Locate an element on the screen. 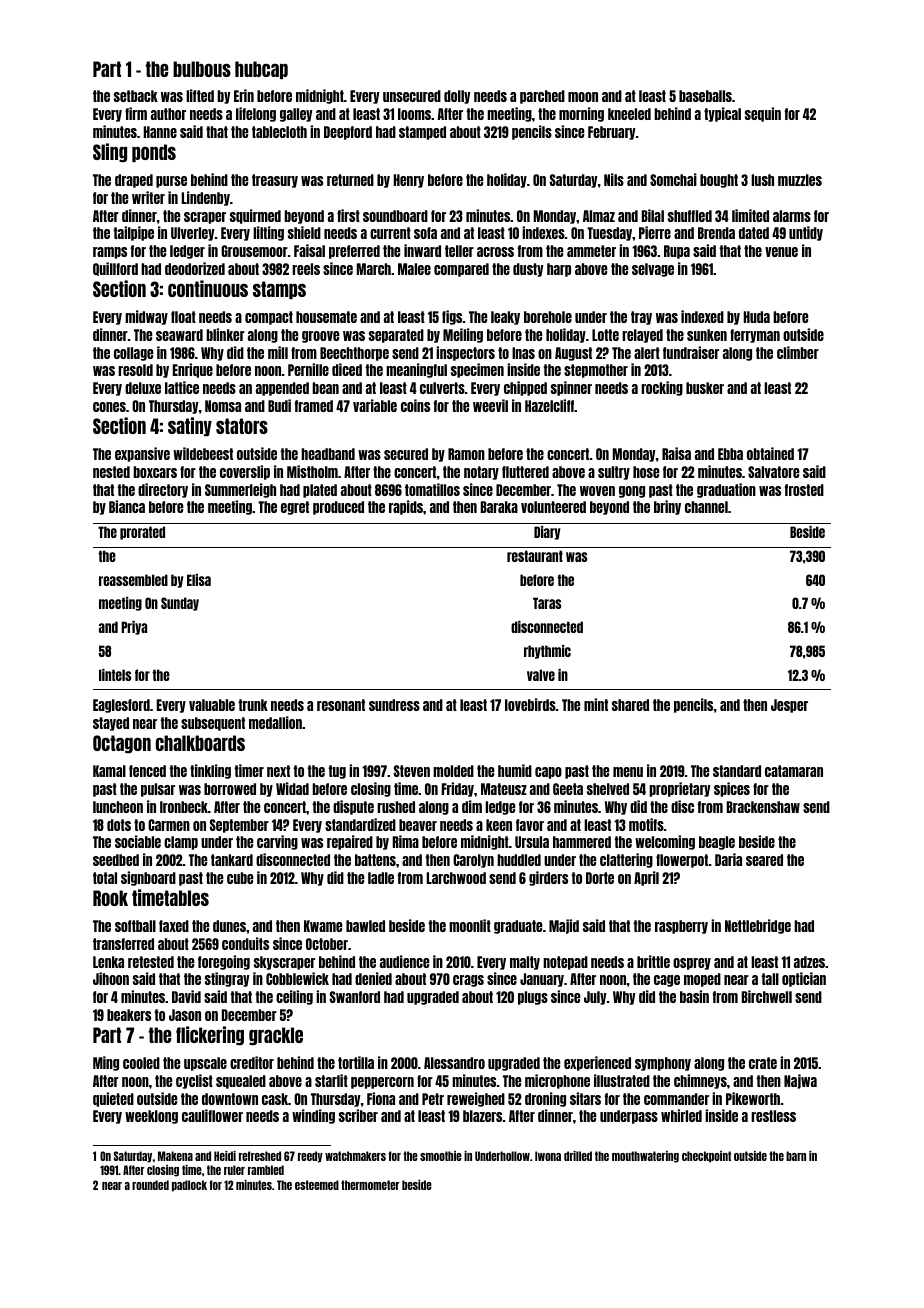 Image resolution: width=924 pixels, height=1308 pixels. Lindenby is located at coordinates (206, 198).
